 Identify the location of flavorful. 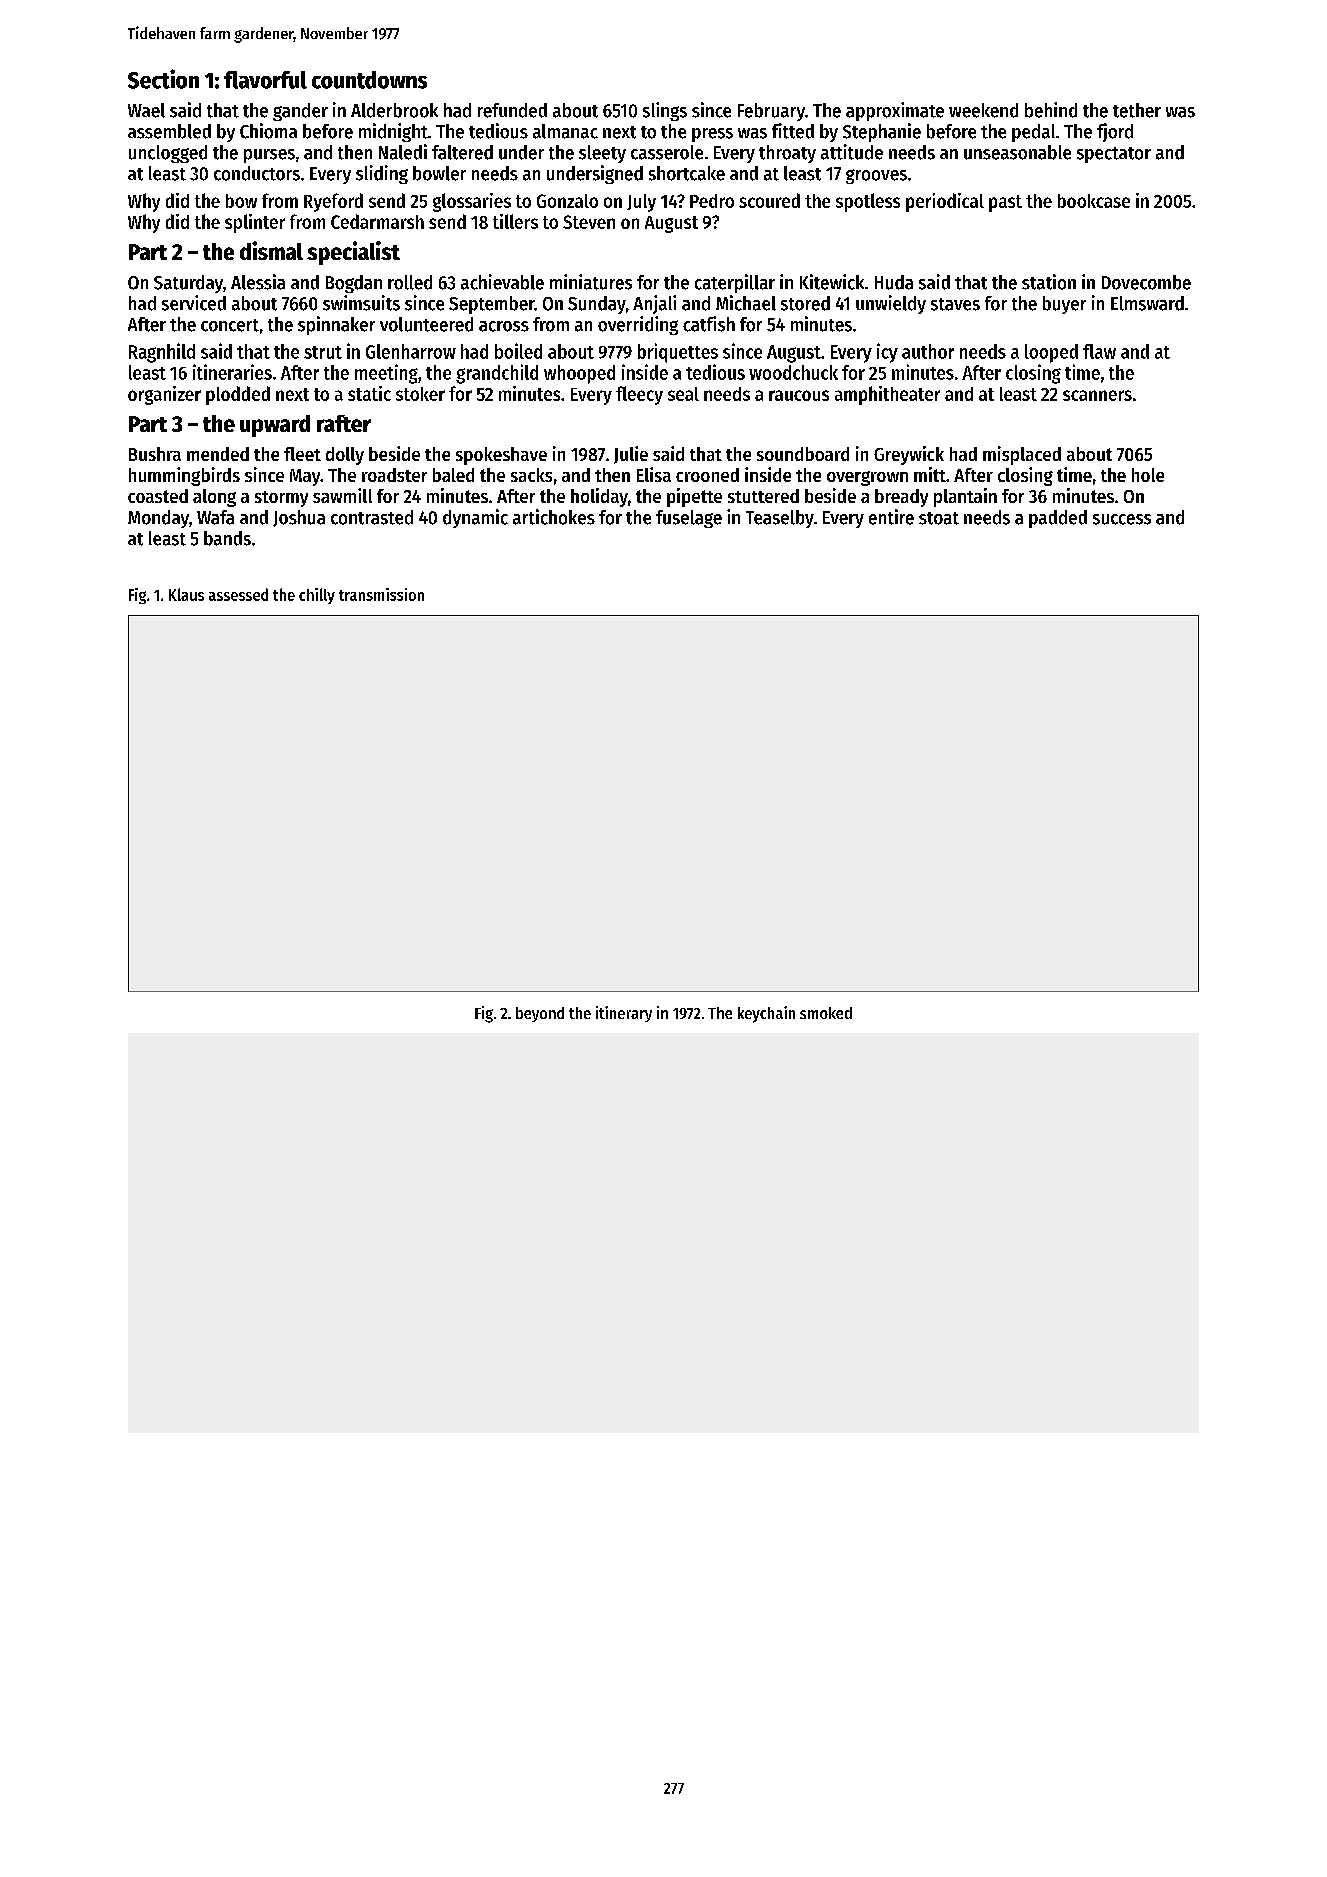
(265, 80).
